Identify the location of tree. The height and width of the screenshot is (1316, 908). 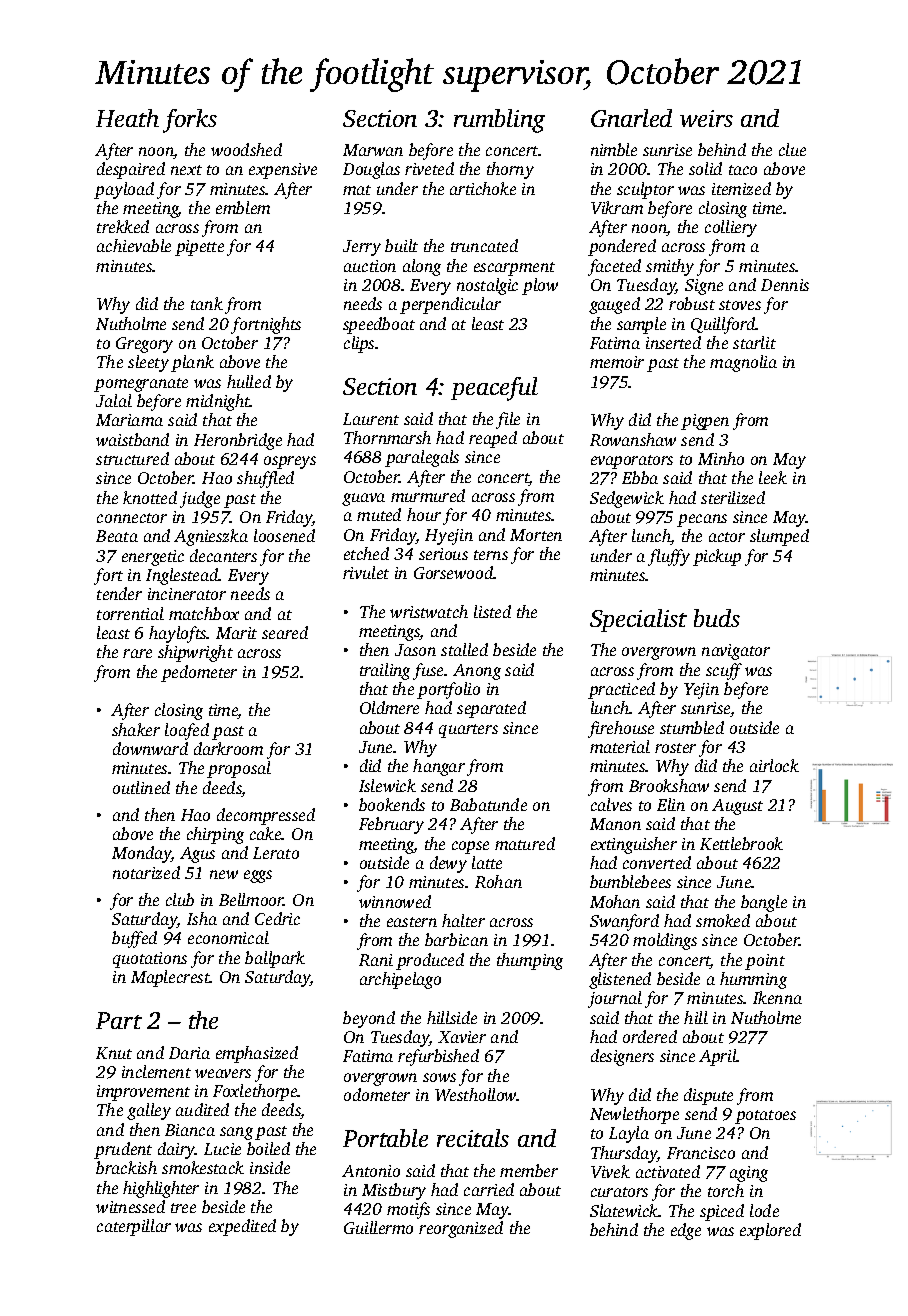
(183, 1208).
